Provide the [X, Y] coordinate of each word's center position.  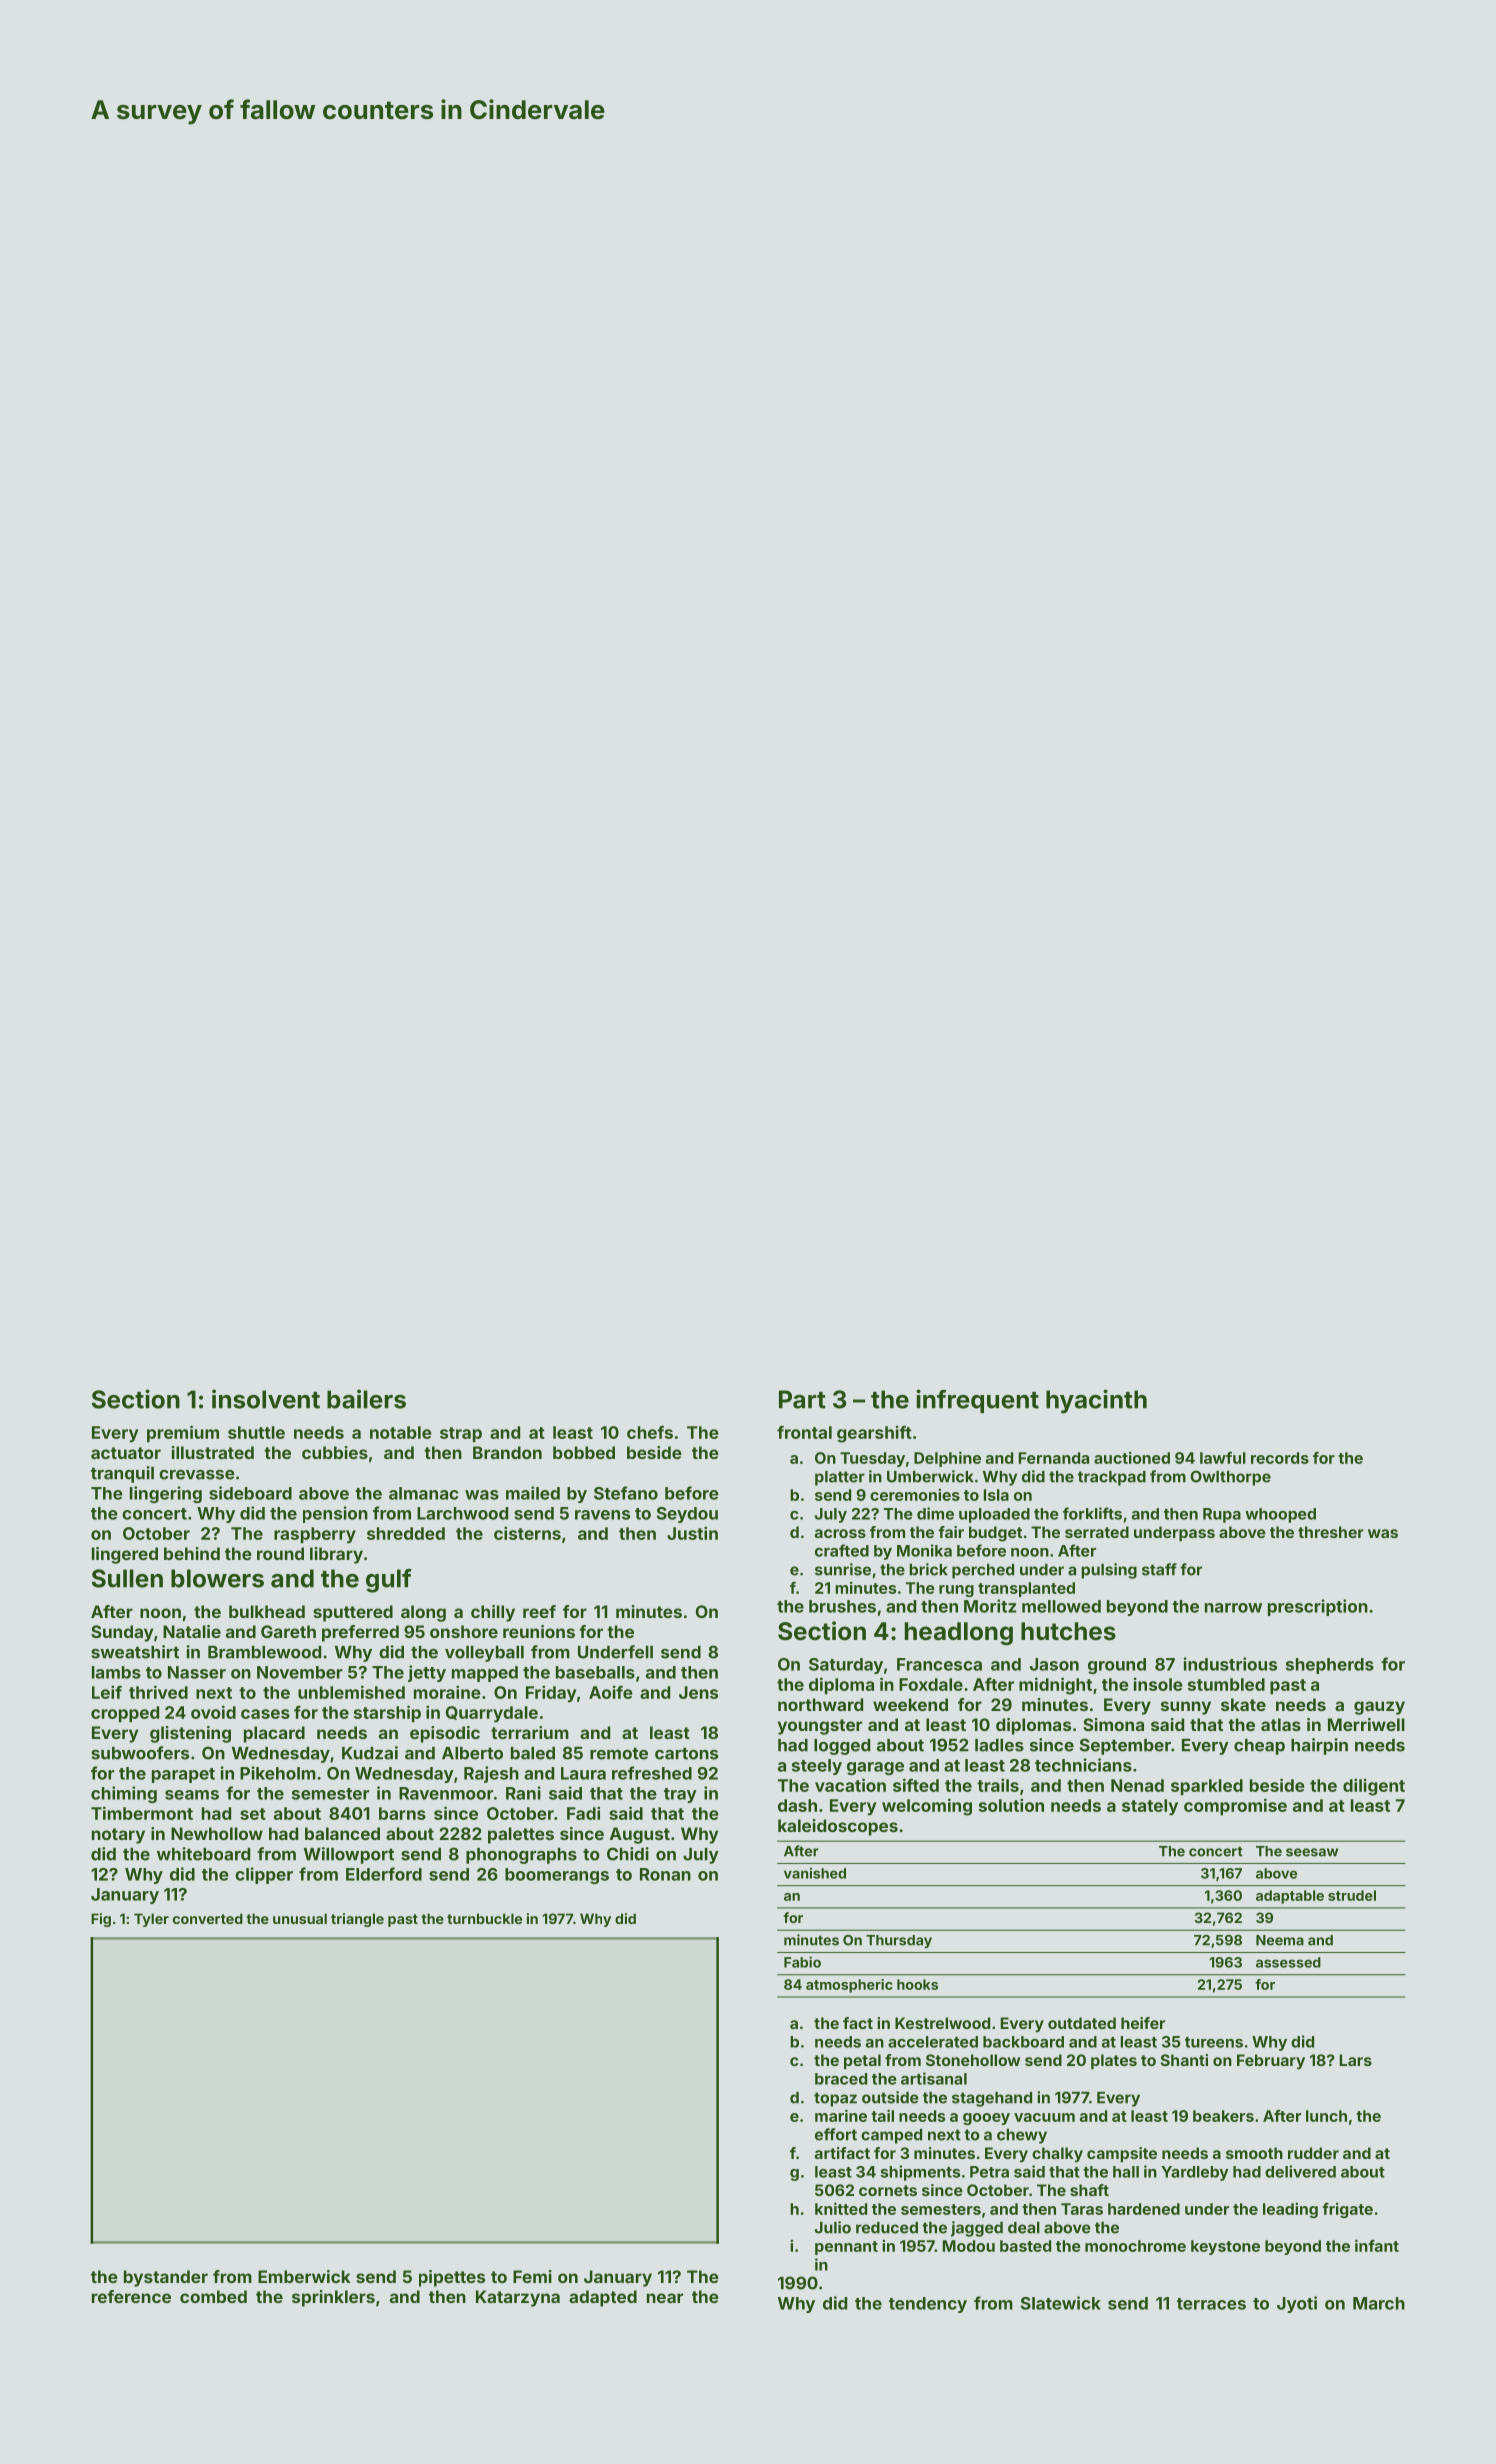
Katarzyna [518, 2298]
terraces [1211, 2304]
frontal [804, 1432]
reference [131, 2296]
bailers [366, 1399]
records [1280, 1458]
